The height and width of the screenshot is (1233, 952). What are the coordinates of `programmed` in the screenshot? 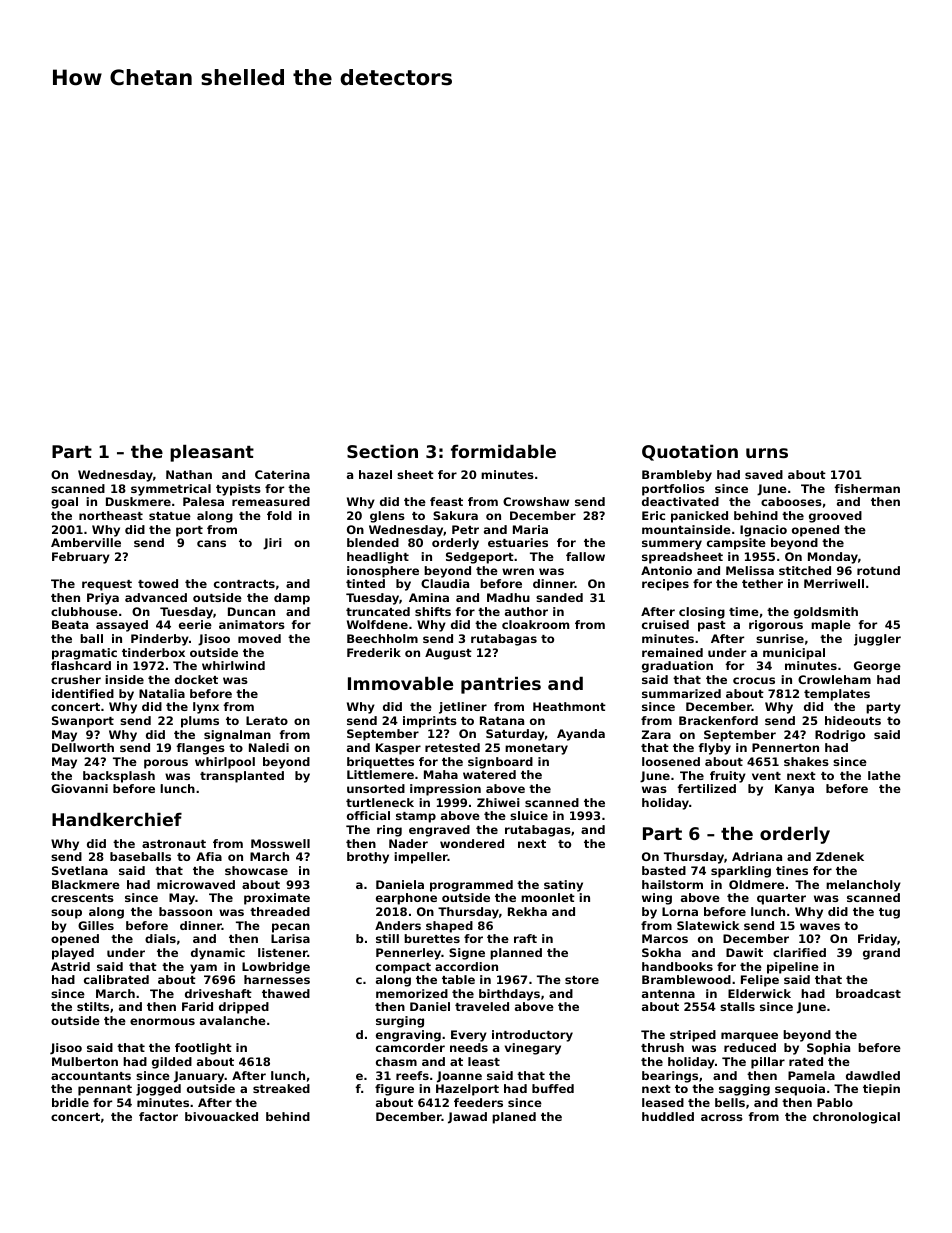 It's located at (471, 886).
